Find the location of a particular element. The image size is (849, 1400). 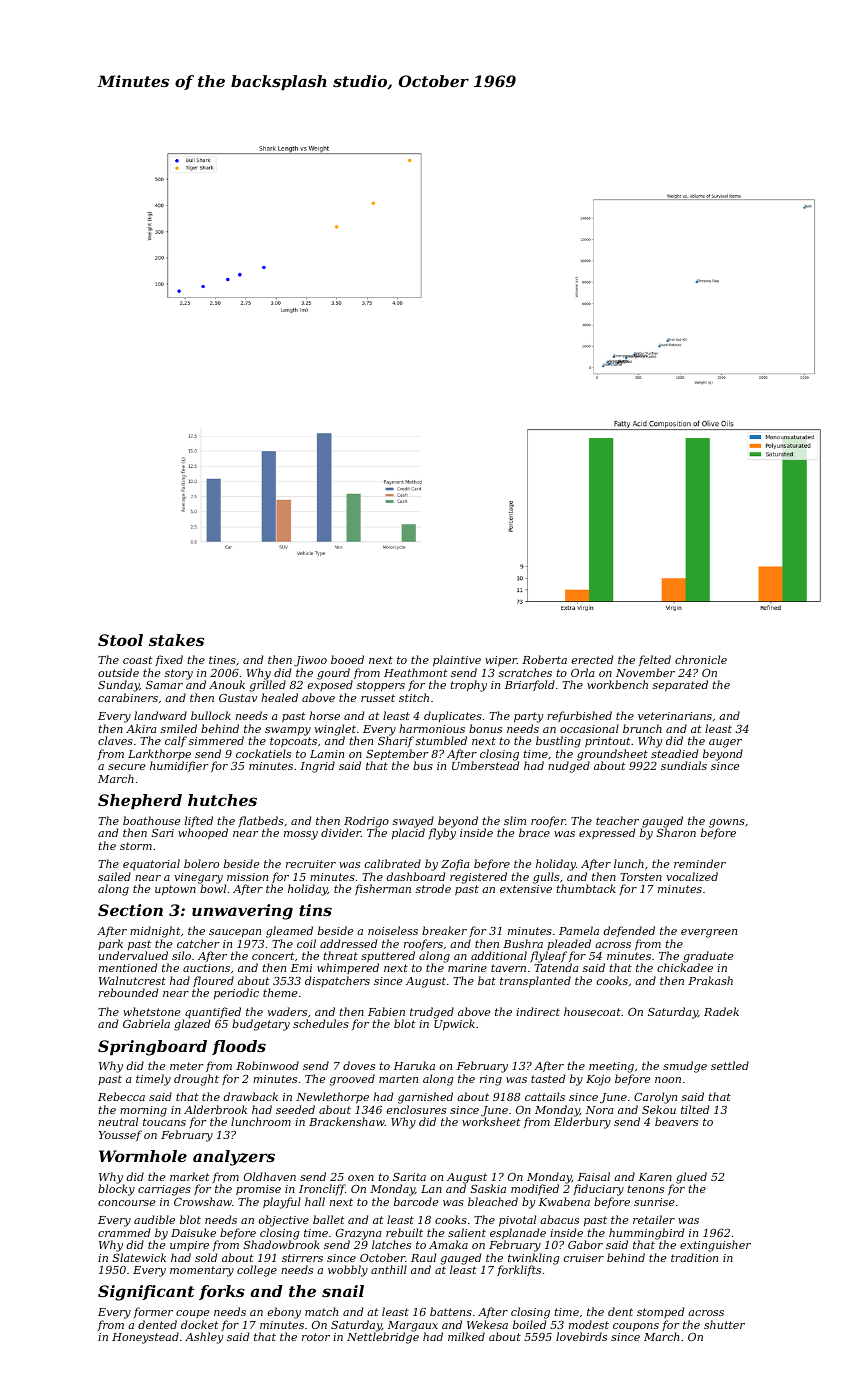

Honeystead is located at coordinates (145, 1338).
